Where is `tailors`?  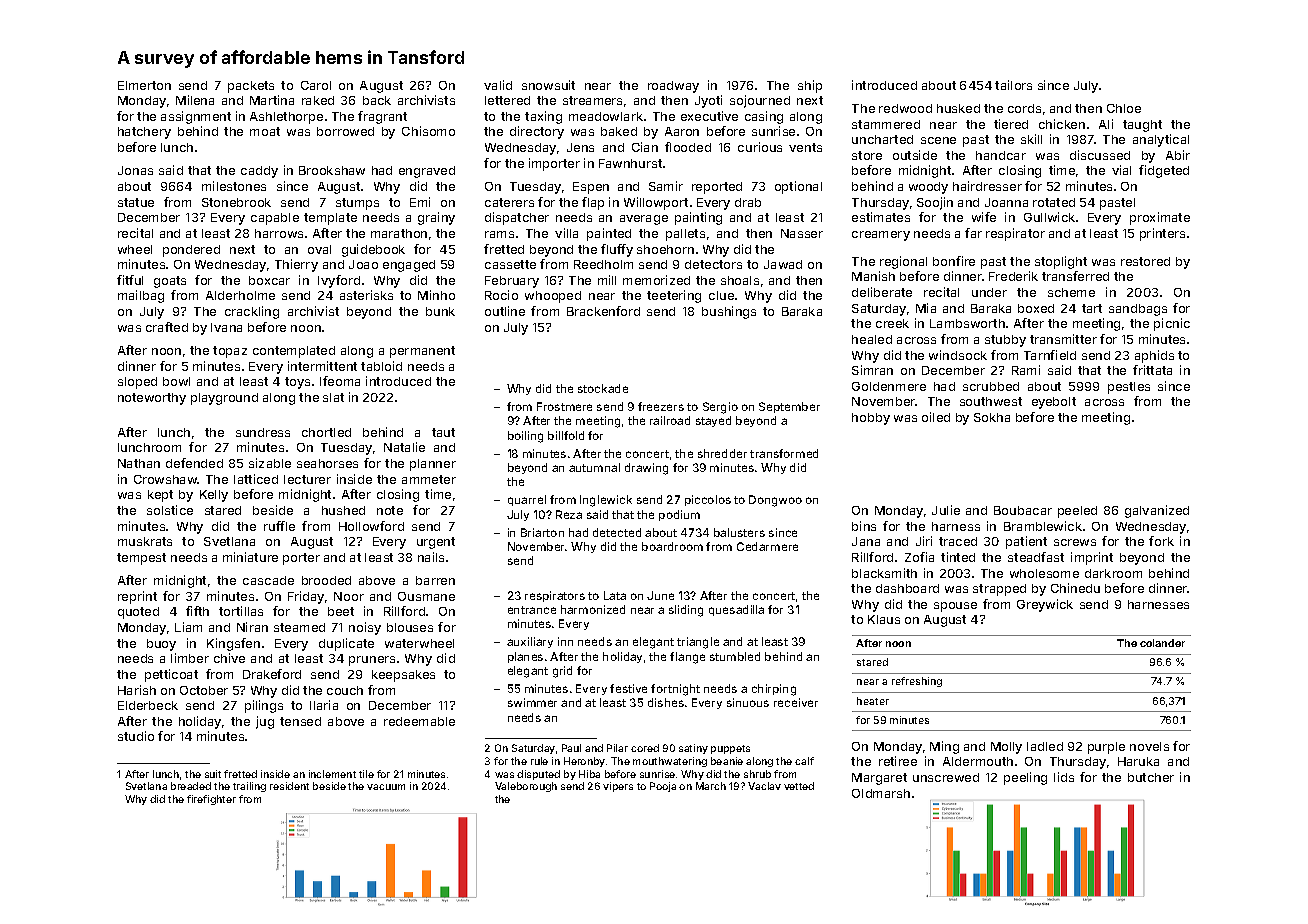 tailors is located at coordinates (1013, 85).
